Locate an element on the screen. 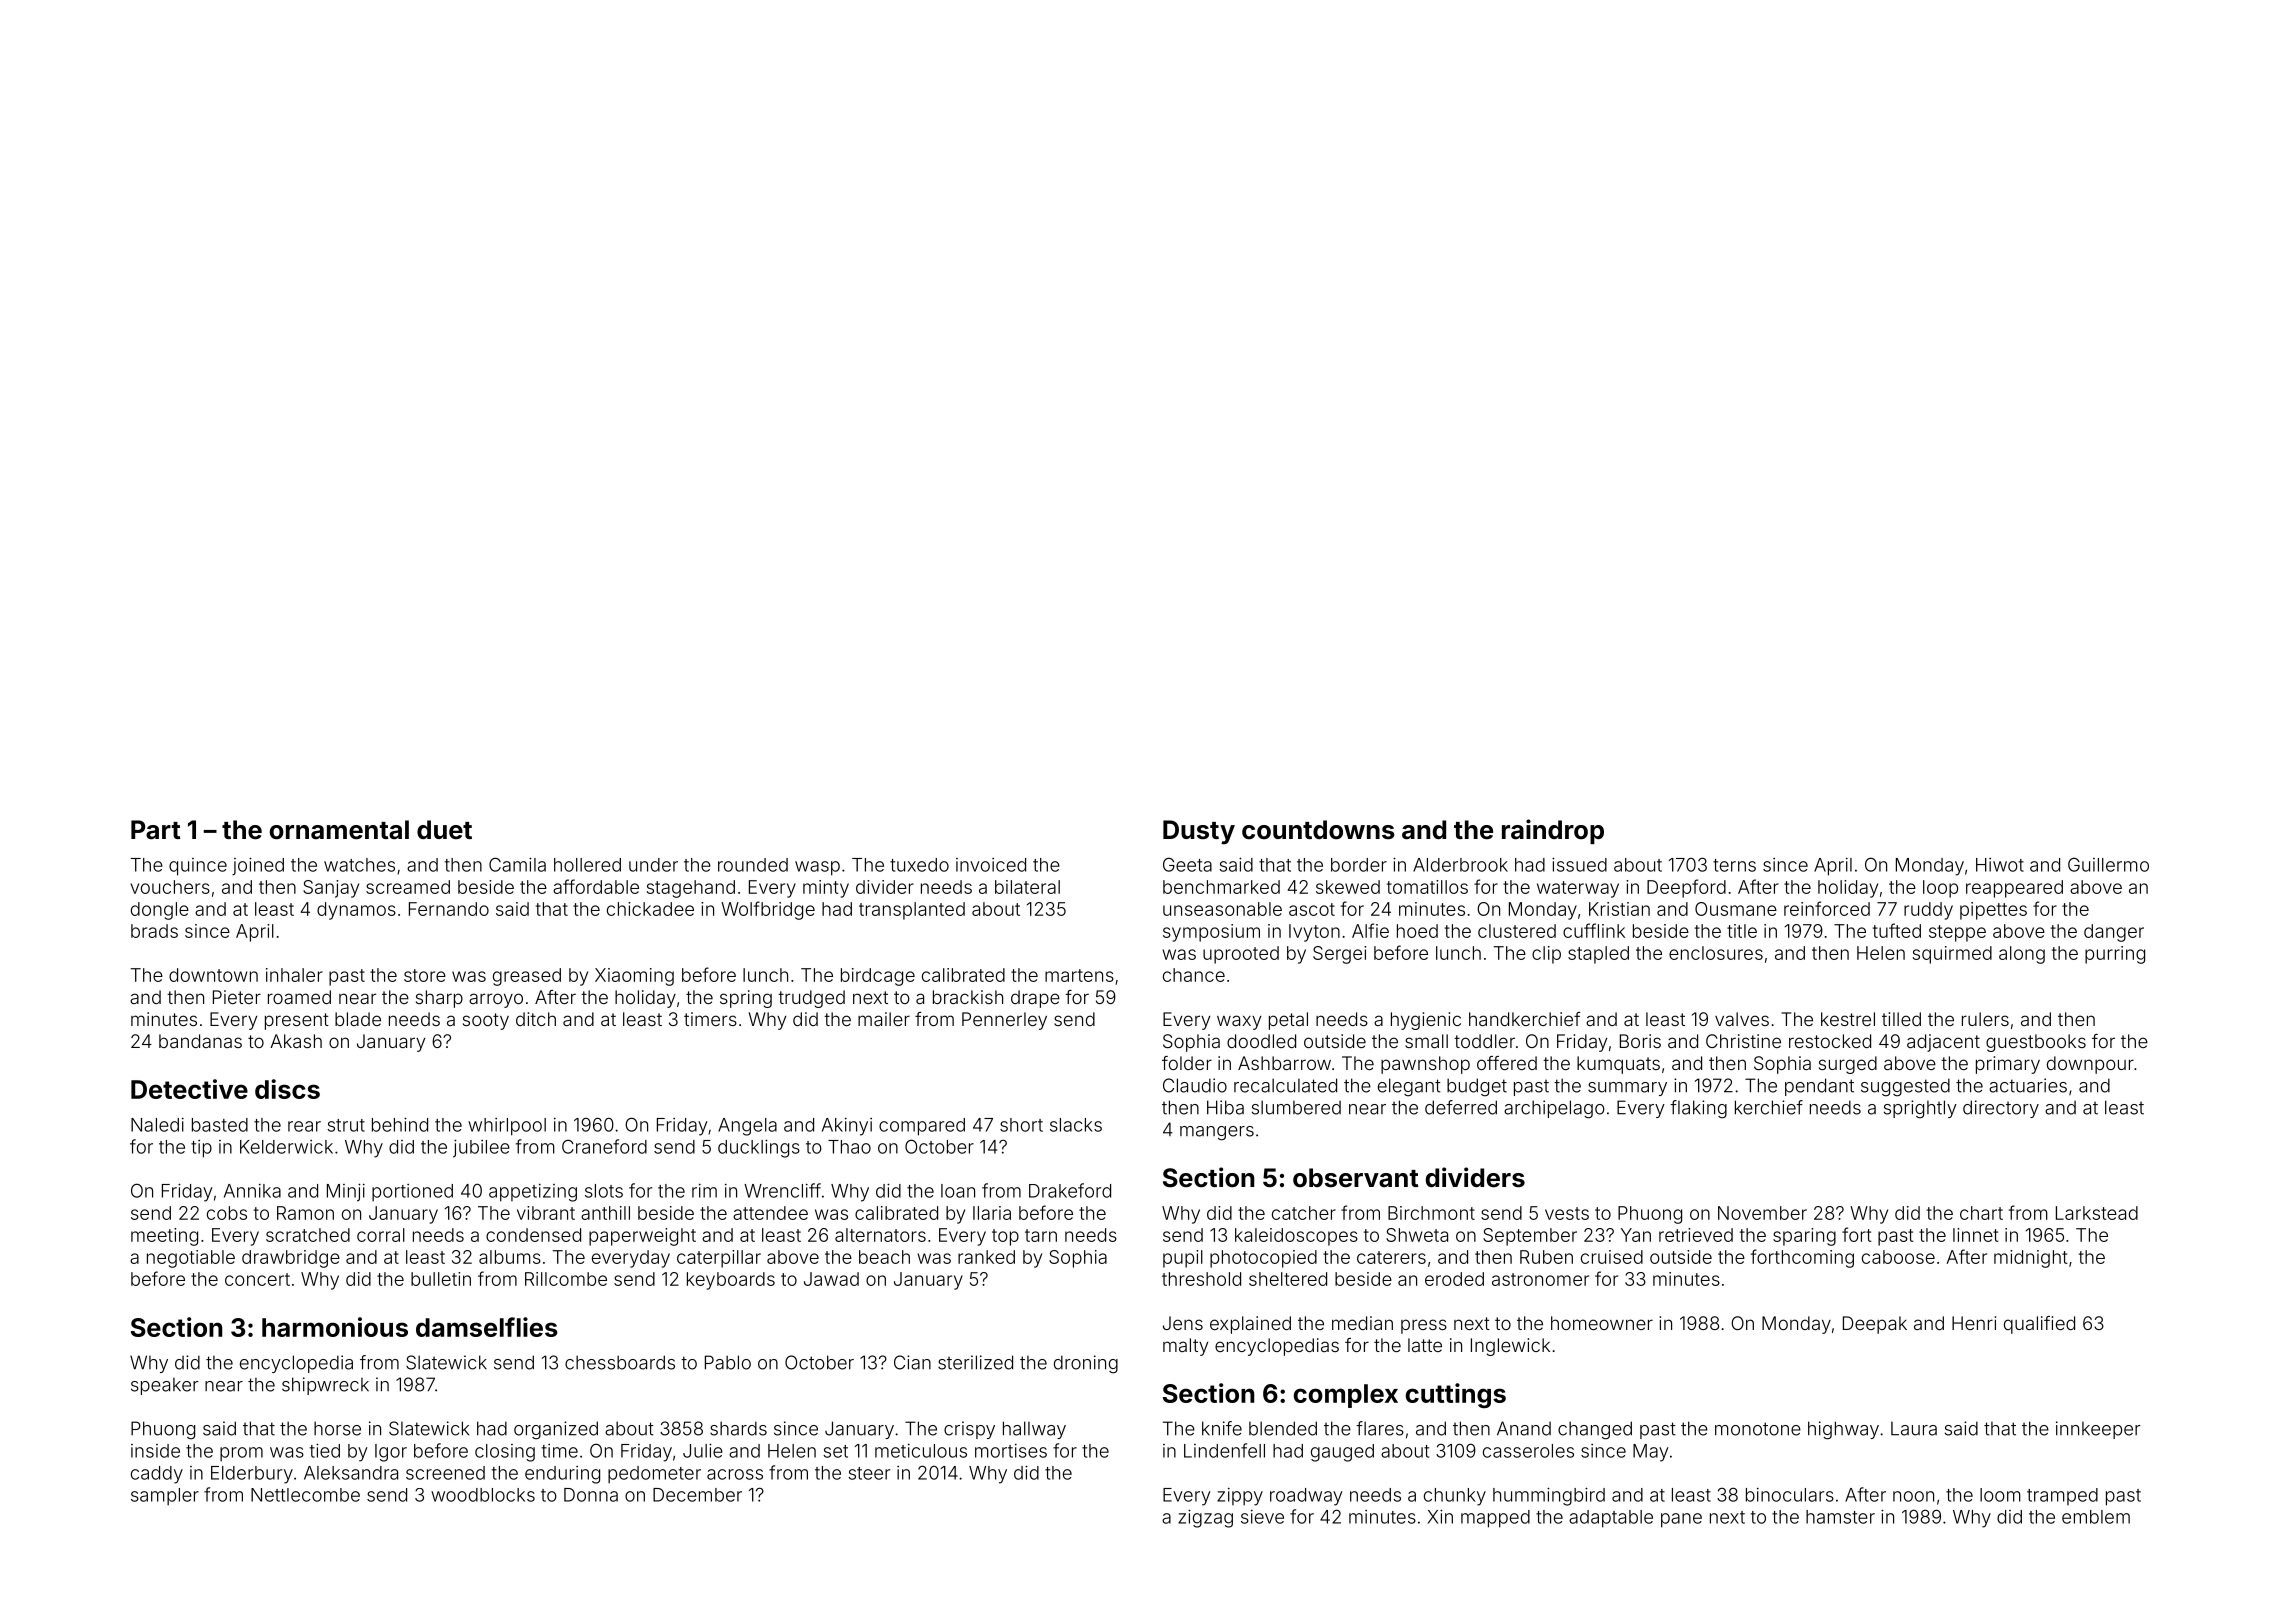 Image resolution: width=2282 pixels, height=1614 pixels. Julie is located at coordinates (703, 1450).
